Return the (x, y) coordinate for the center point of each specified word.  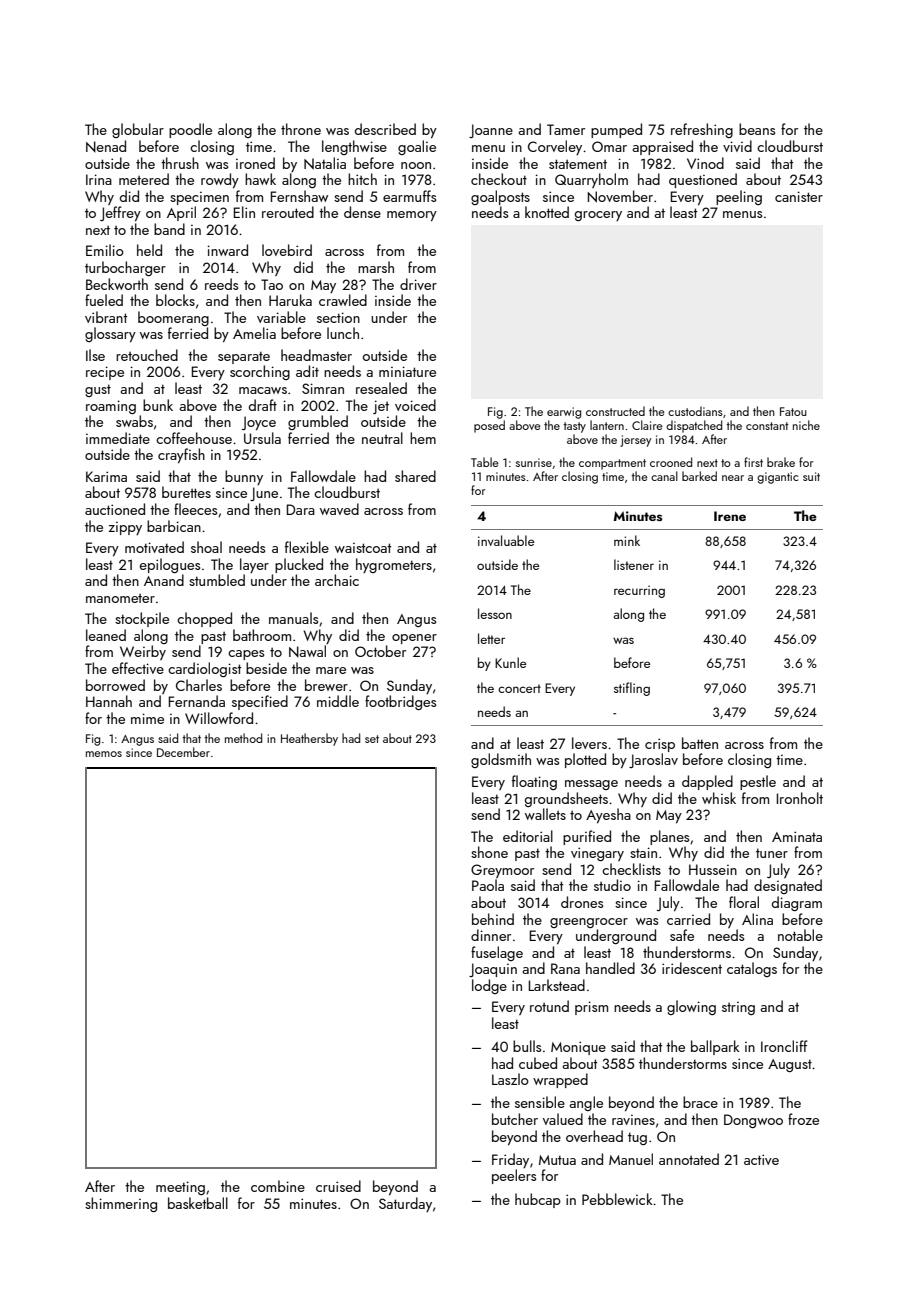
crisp (660, 745)
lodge (489, 986)
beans (757, 129)
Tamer (566, 129)
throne (301, 129)
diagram (797, 903)
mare (331, 670)
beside (266, 668)
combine (278, 1186)
